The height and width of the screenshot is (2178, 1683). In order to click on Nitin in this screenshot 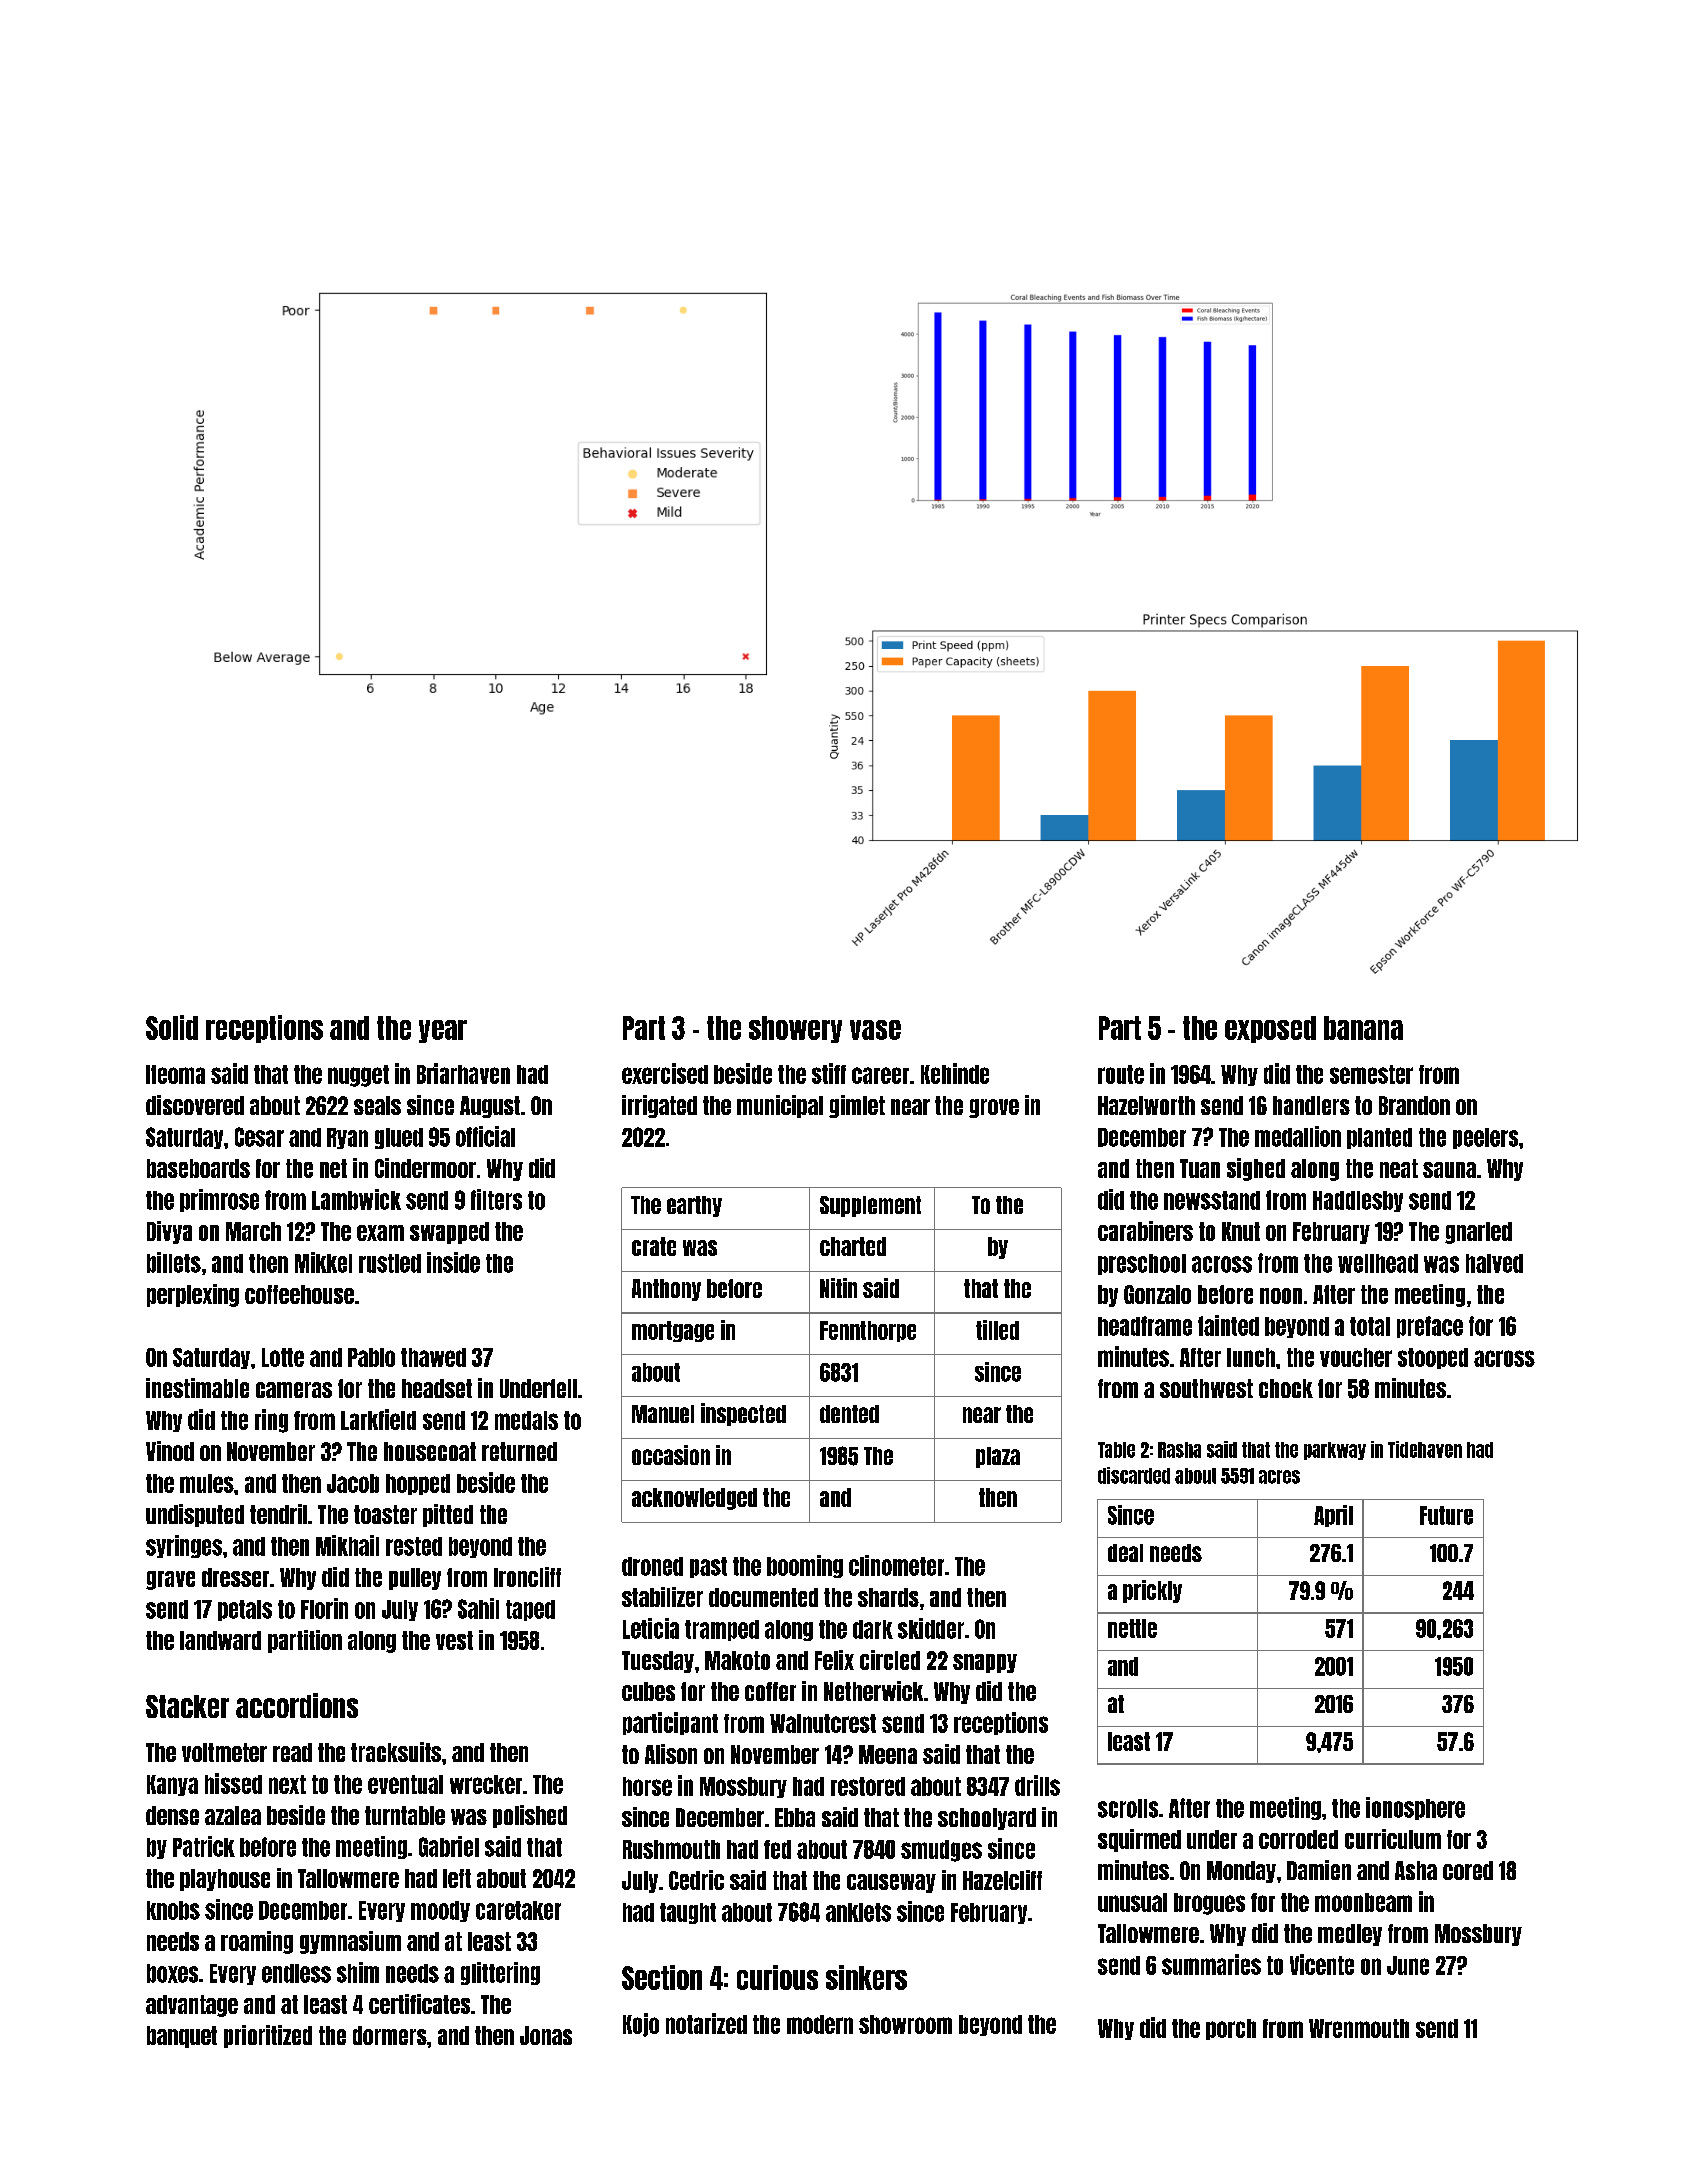, I will do `click(838, 1288)`.
